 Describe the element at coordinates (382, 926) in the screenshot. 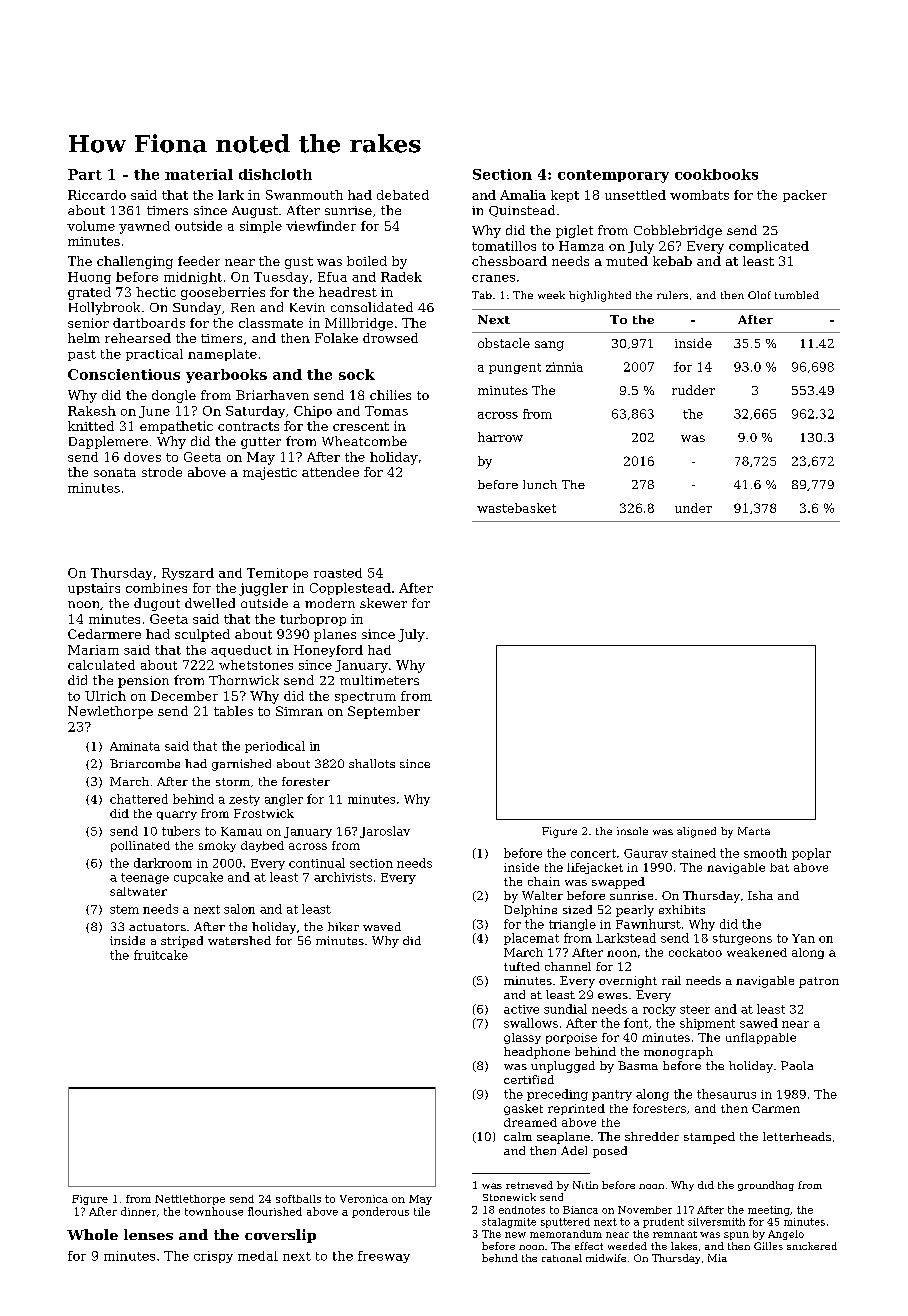

I see `waved` at that location.
